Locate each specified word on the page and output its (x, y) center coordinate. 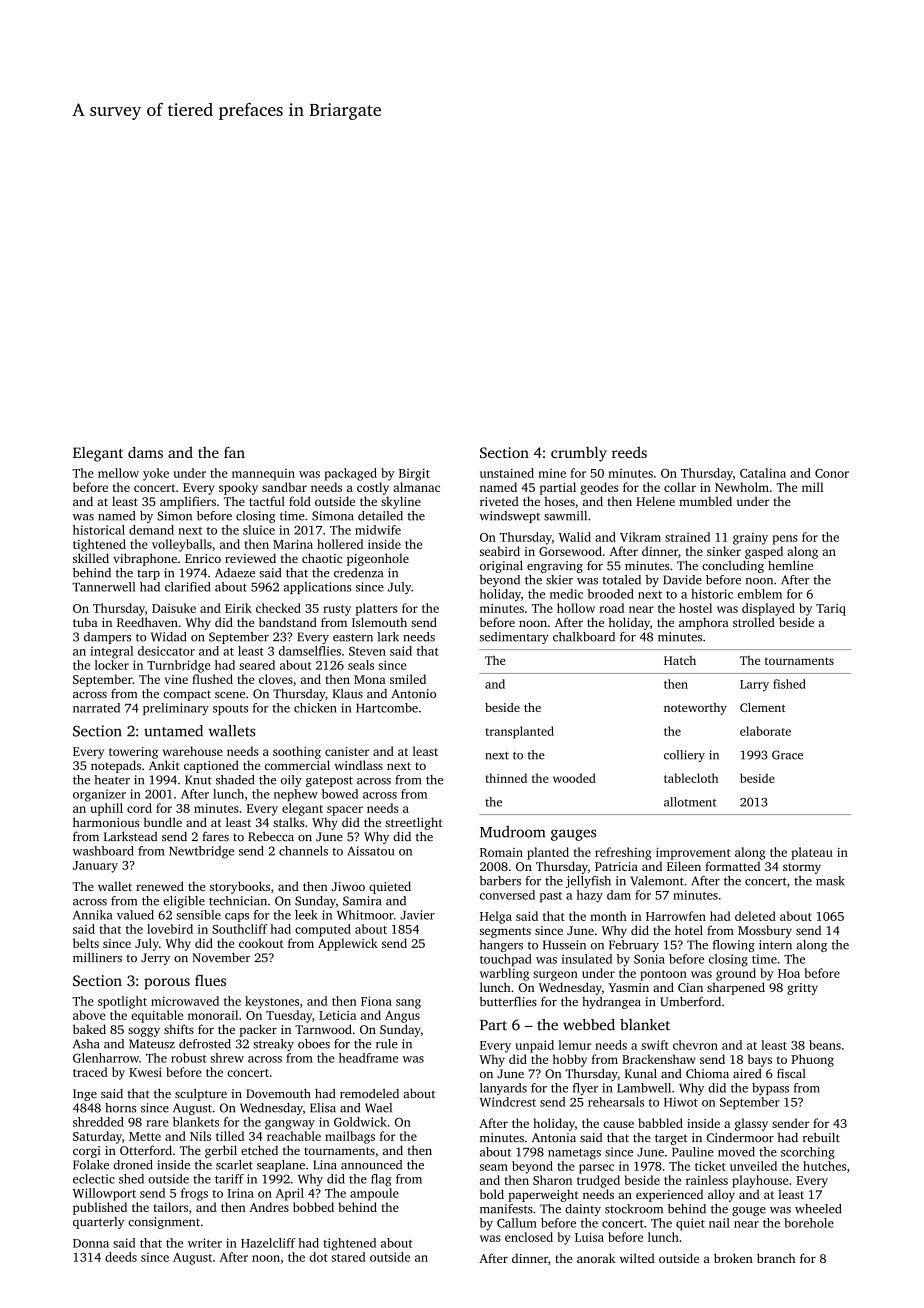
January (95, 867)
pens (785, 540)
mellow (118, 473)
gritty (802, 989)
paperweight (543, 1195)
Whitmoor (365, 915)
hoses (559, 501)
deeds (121, 1257)
